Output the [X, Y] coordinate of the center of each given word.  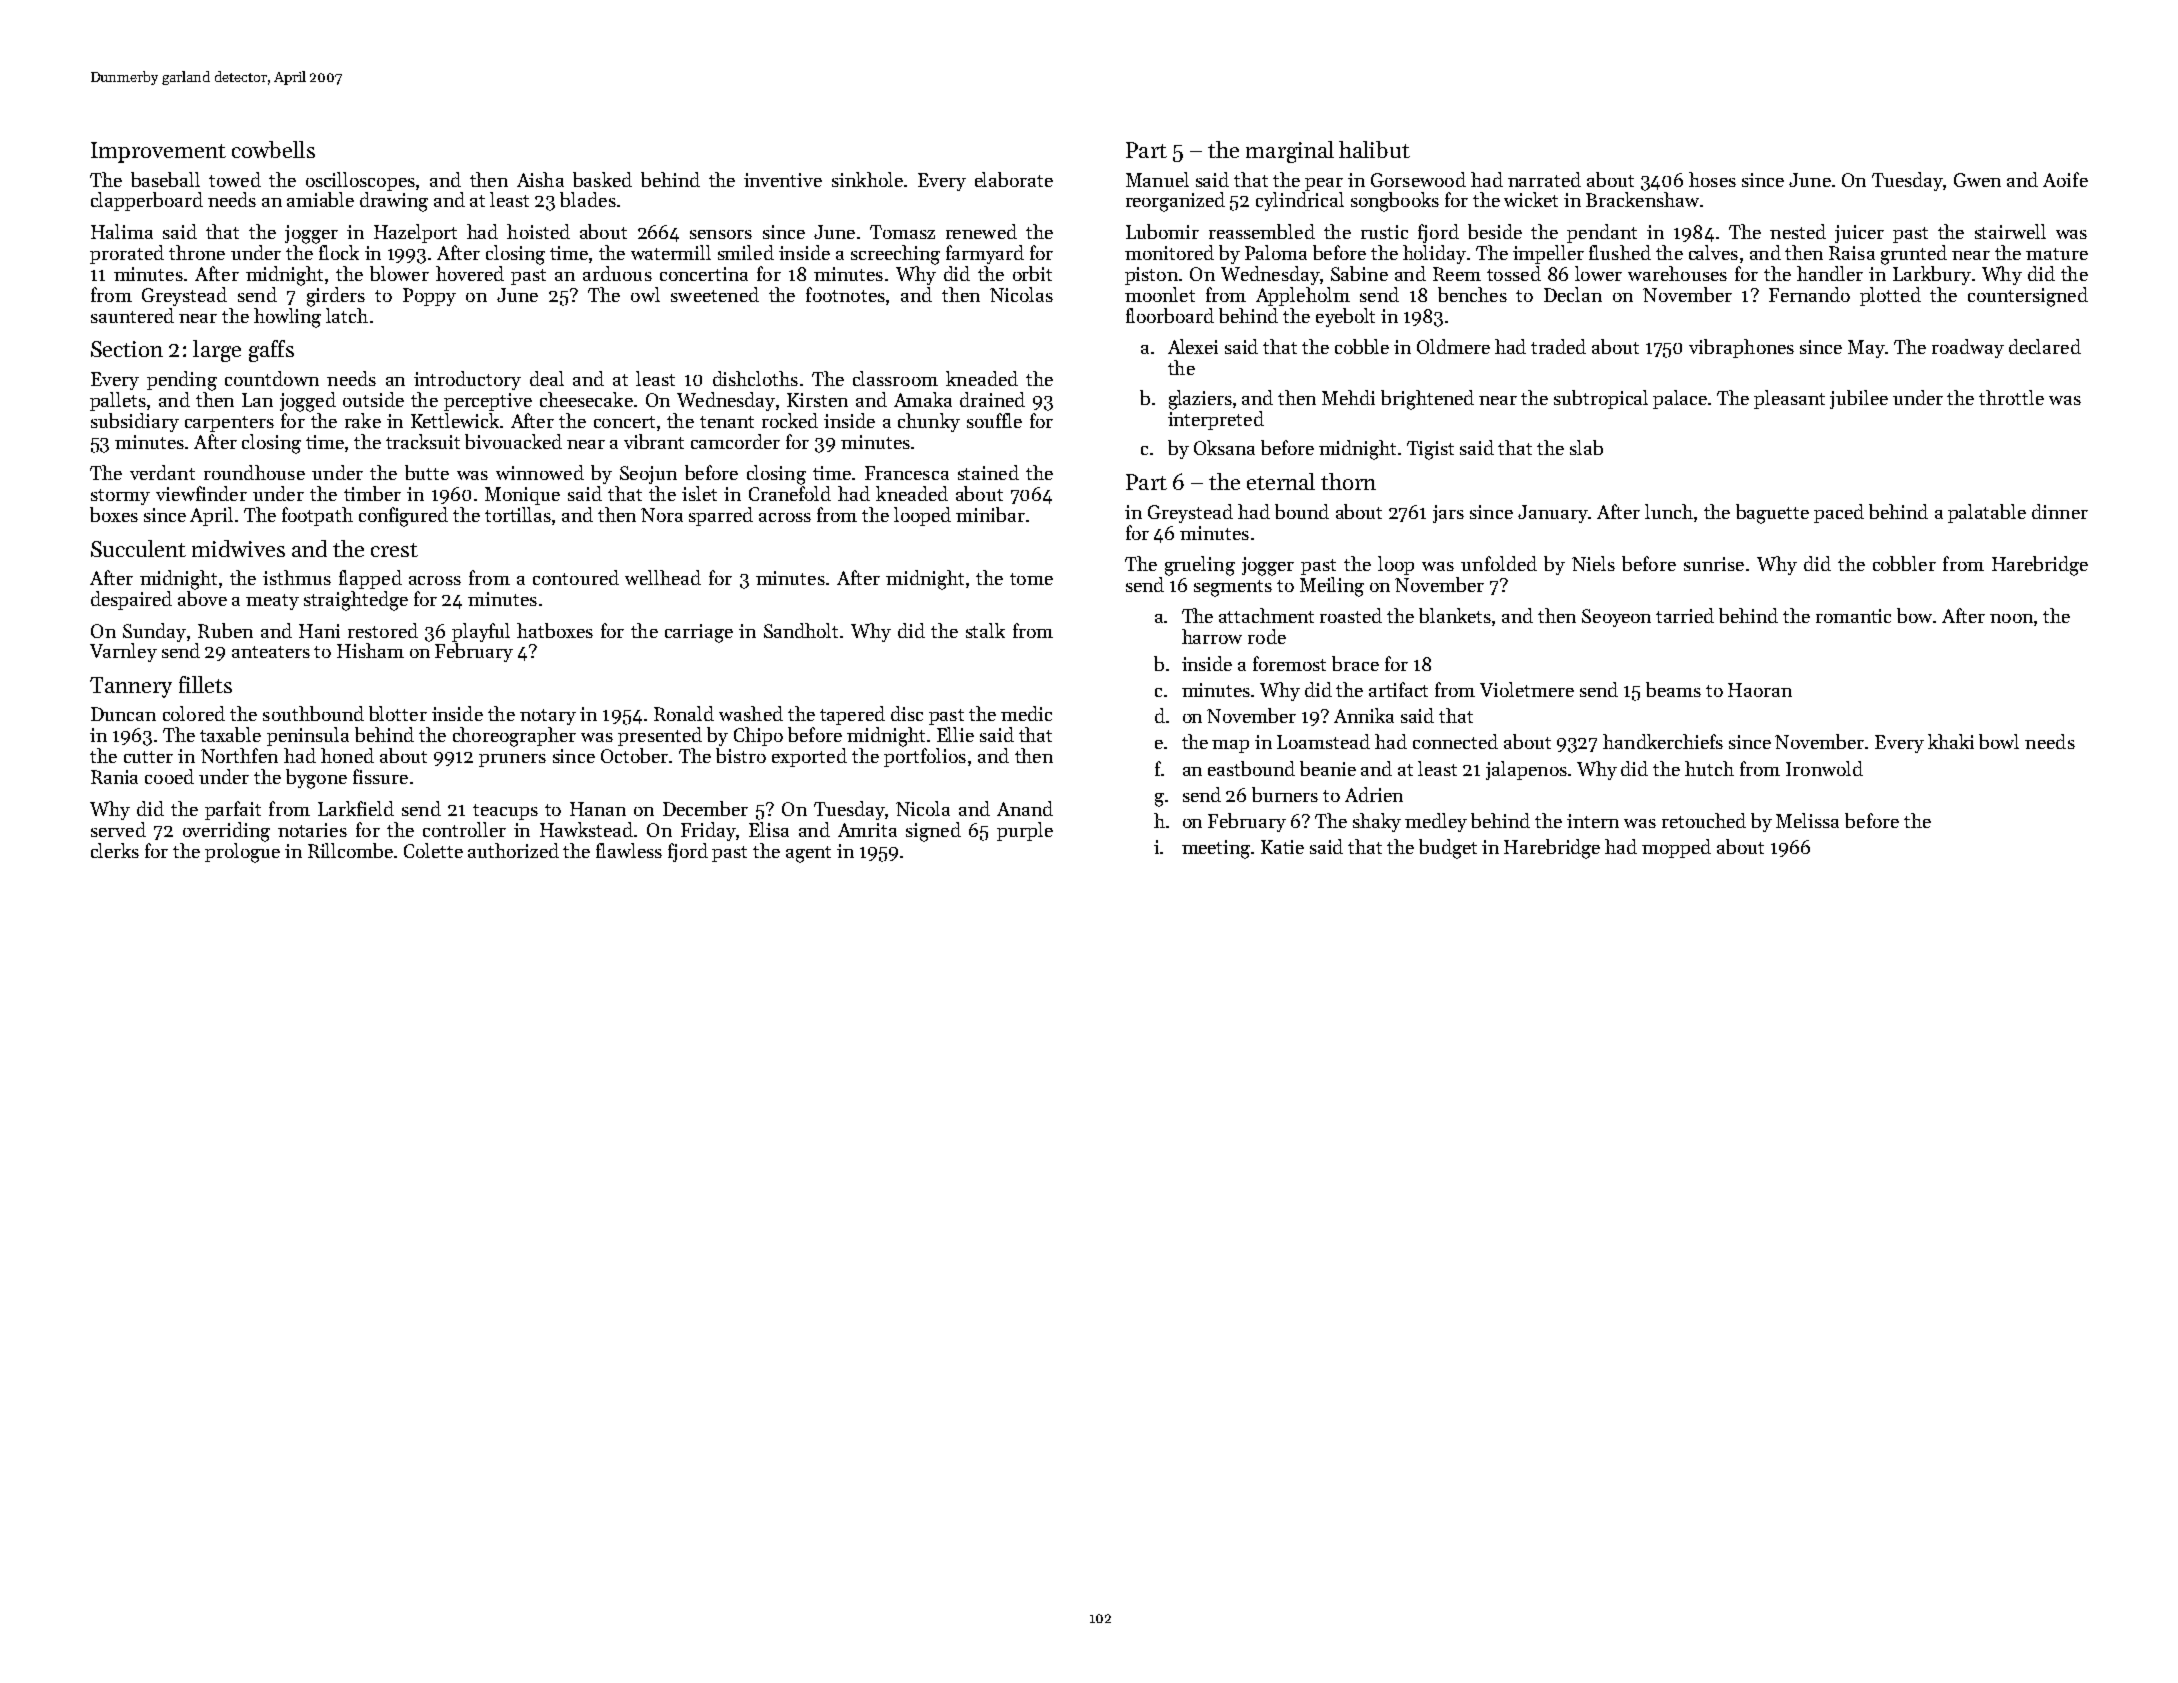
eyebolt [1345, 317]
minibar [990, 514]
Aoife [2065, 179]
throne [197, 252]
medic [1026, 713]
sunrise [1714, 564]
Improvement [158, 152]
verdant [162, 472]
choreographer [514, 737]
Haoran [1760, 690]
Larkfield [356, 808]
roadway [1968, 348]
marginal [1290, 152]
